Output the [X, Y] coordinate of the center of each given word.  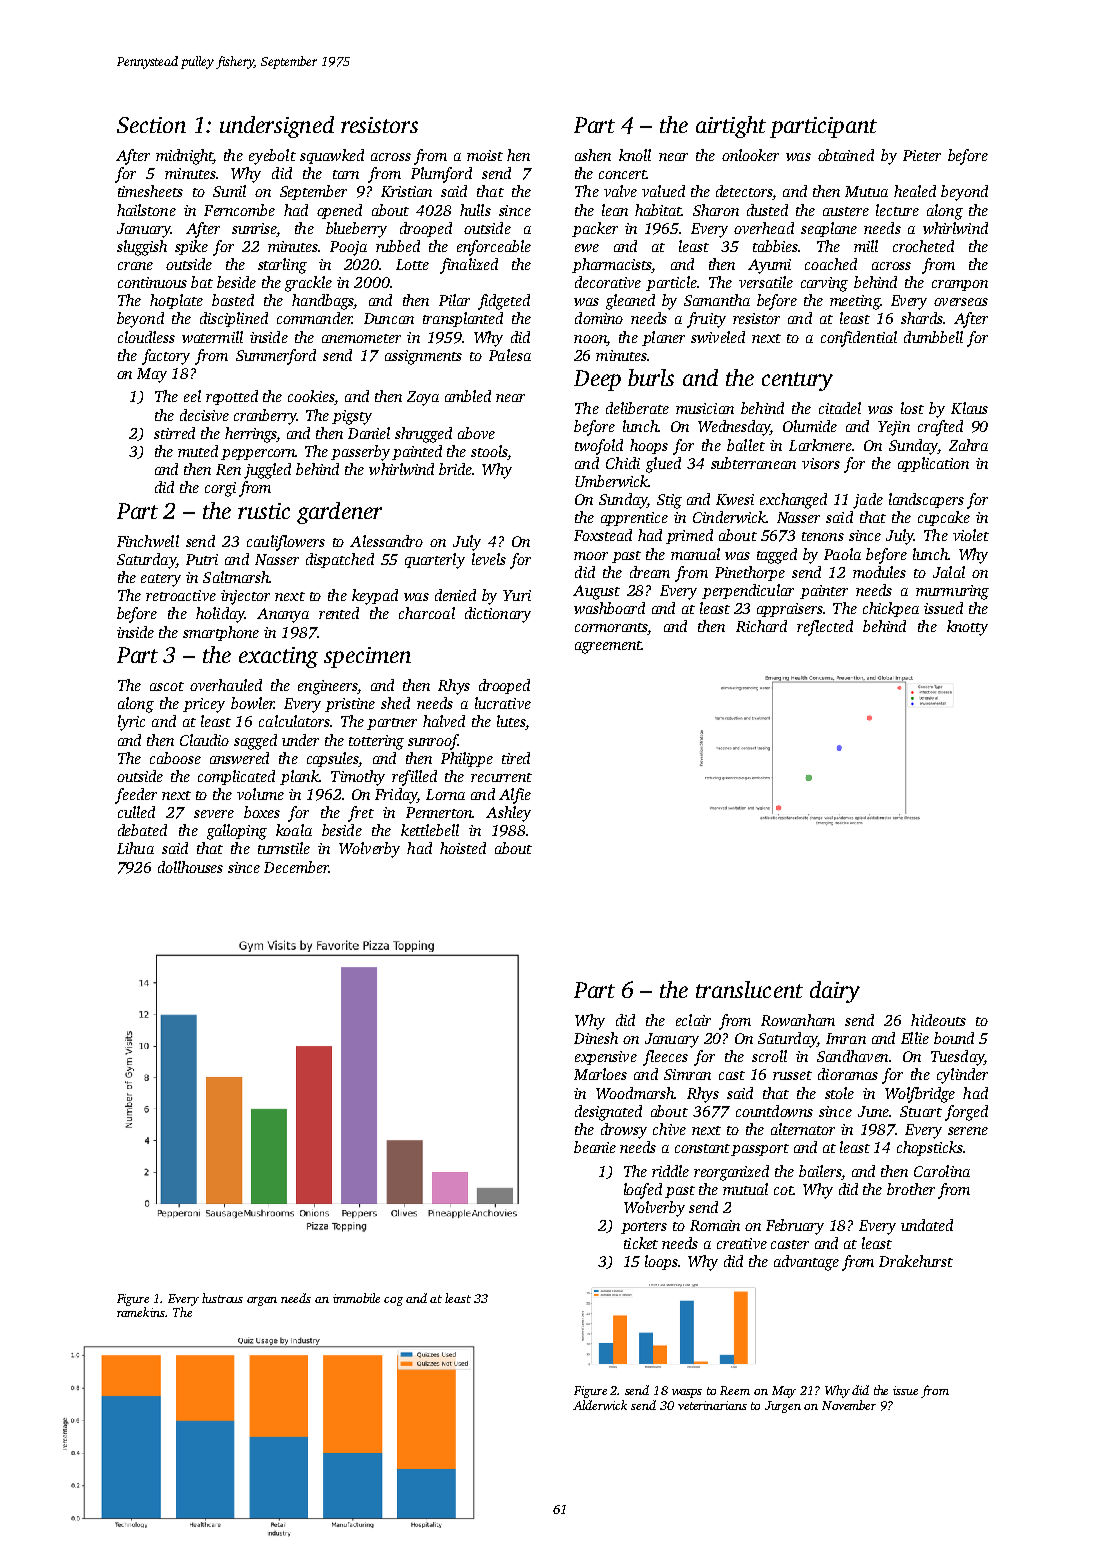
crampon [960, 285]
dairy [835, 992]
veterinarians [712, 1405]
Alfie [515, 796]
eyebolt [272, 157]
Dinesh [596, 1038]
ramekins [141, 1312]
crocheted [923, 246]
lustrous [222, 1298]
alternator [803, 1129]
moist [485, 155]
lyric [131, 723]
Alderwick [600, 1405]
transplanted [463, 319]
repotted [232, 397]
